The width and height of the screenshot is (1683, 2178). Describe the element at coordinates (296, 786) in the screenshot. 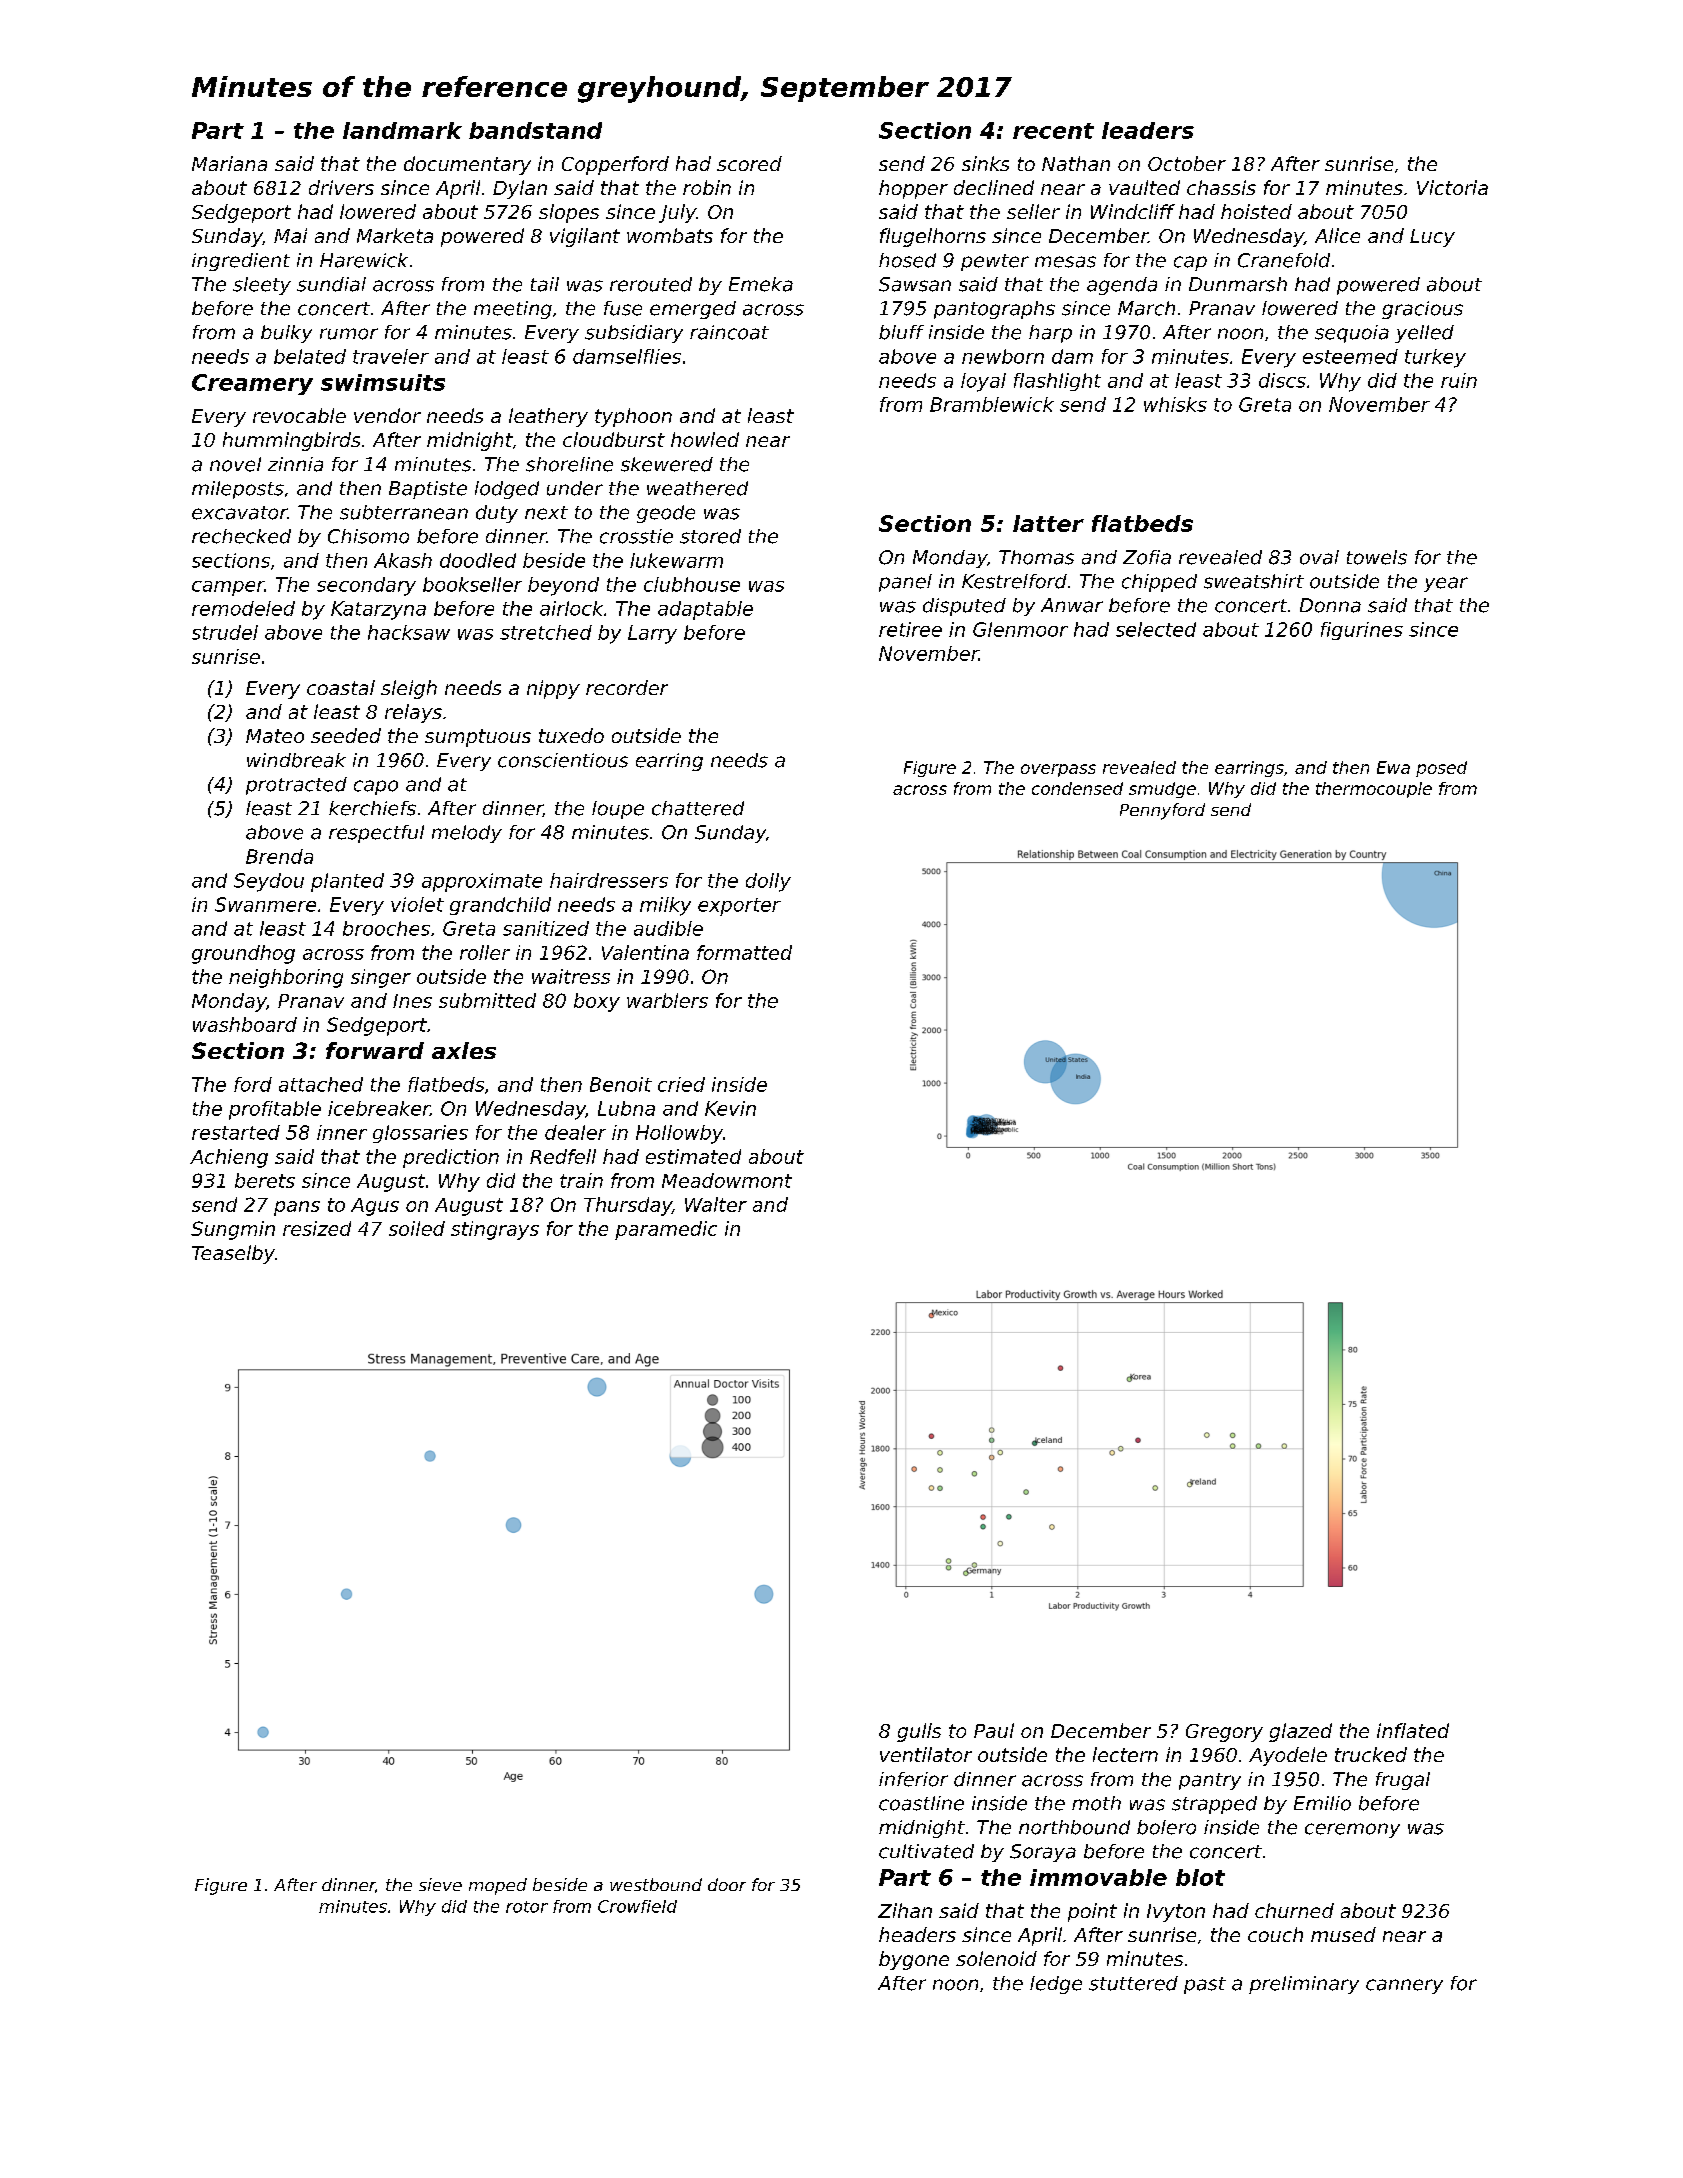

I see `protracted` at that location.
